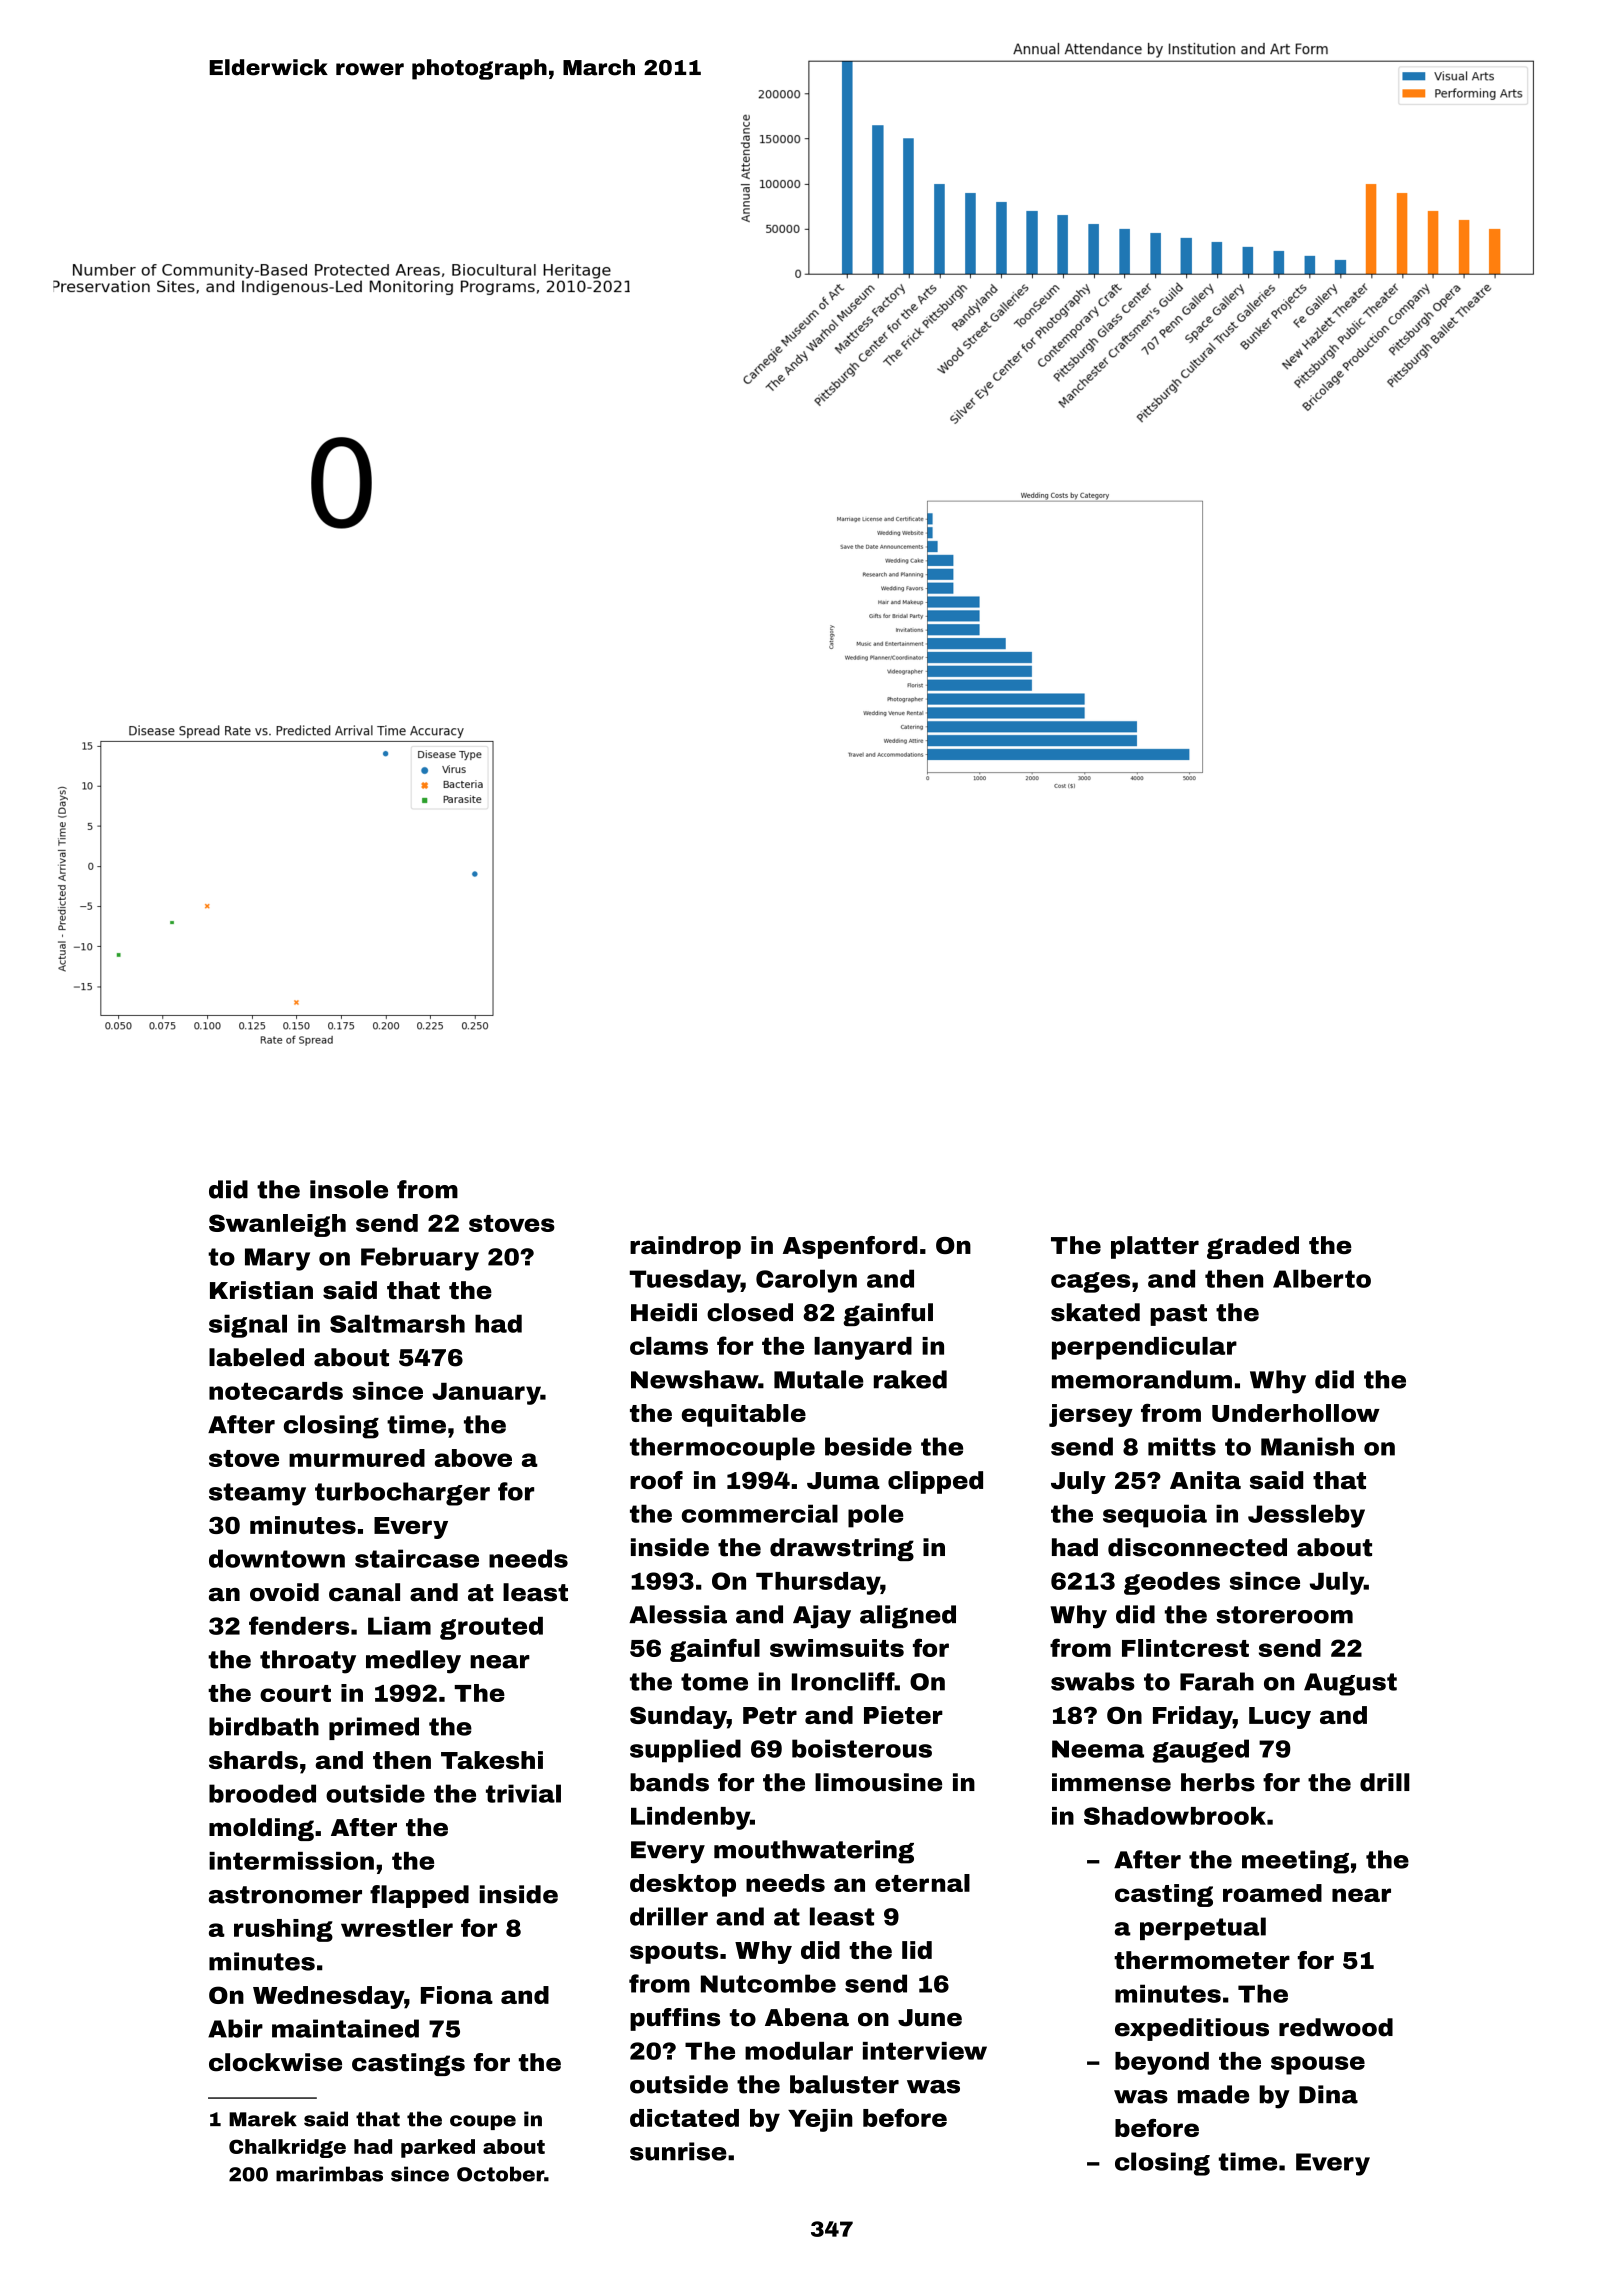 The image size is (1620, 2292). What do you see at coordinates (678, 2151) in the screenshot?
I see `sunrise` at bounding box center [678, 2151].
